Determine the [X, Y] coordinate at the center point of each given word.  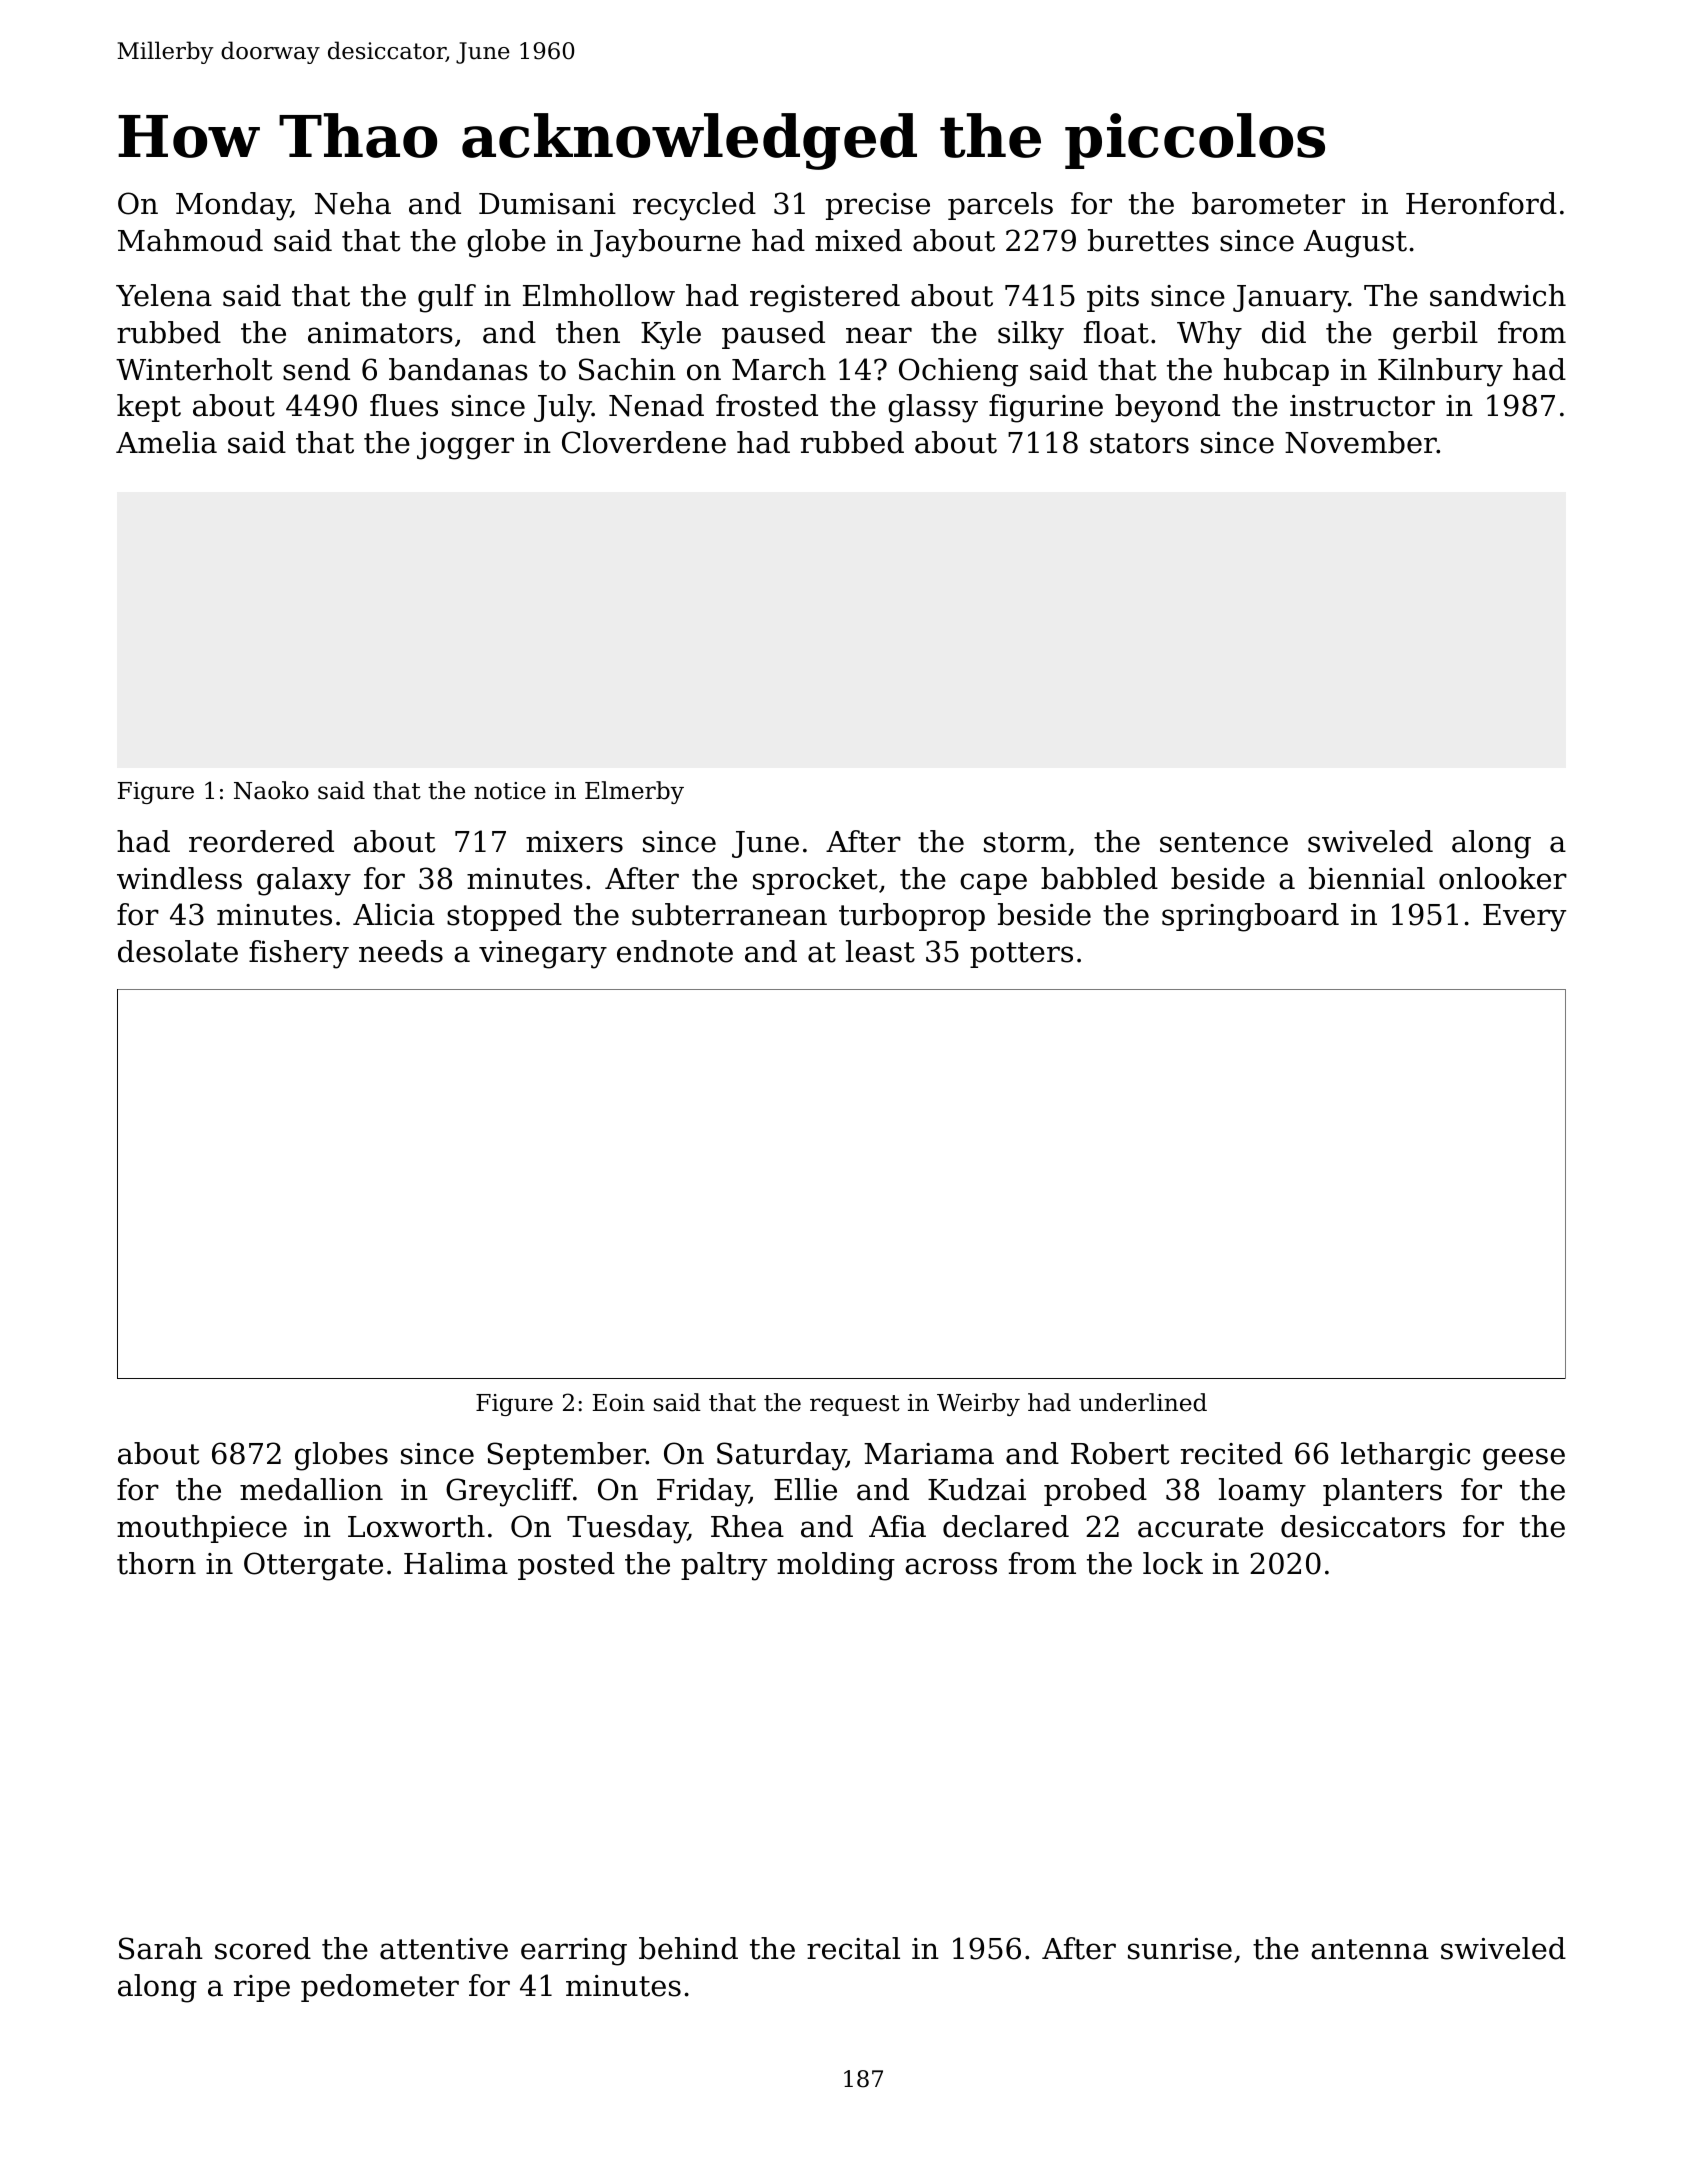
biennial [1367, 878]
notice [510, 791]
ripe [262, 1988]
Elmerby [634, 792]
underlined [1143, 1402]
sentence [1224, 842]
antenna [1370, 1949]
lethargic [1405, 1456]
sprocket [815, 881]
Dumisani [547, 204]
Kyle [671, 335]
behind [688, 1948]
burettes [1148, 240]
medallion [311, 1489]
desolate [178, 951]
